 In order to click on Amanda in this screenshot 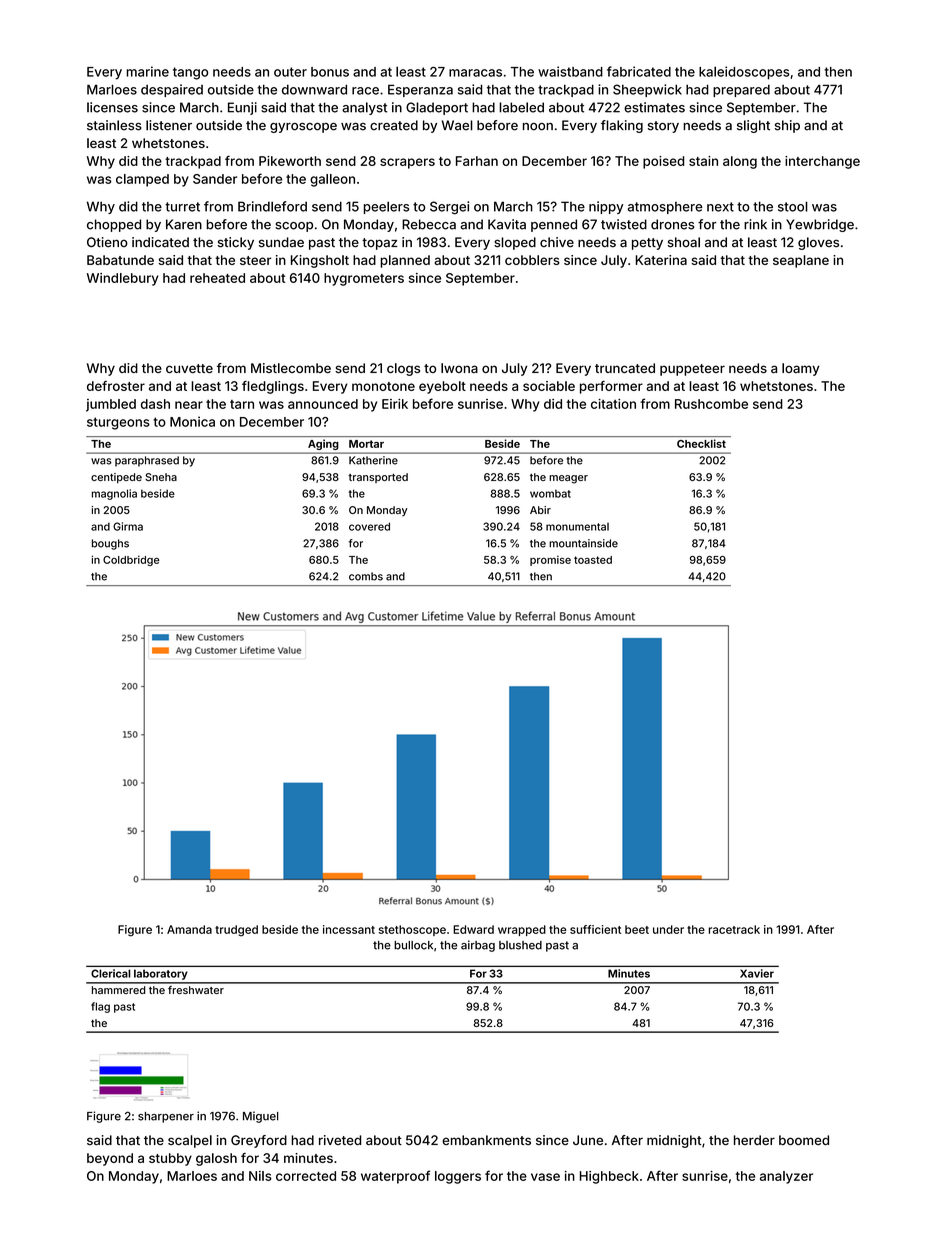, I will do `click(189, 929)`.
